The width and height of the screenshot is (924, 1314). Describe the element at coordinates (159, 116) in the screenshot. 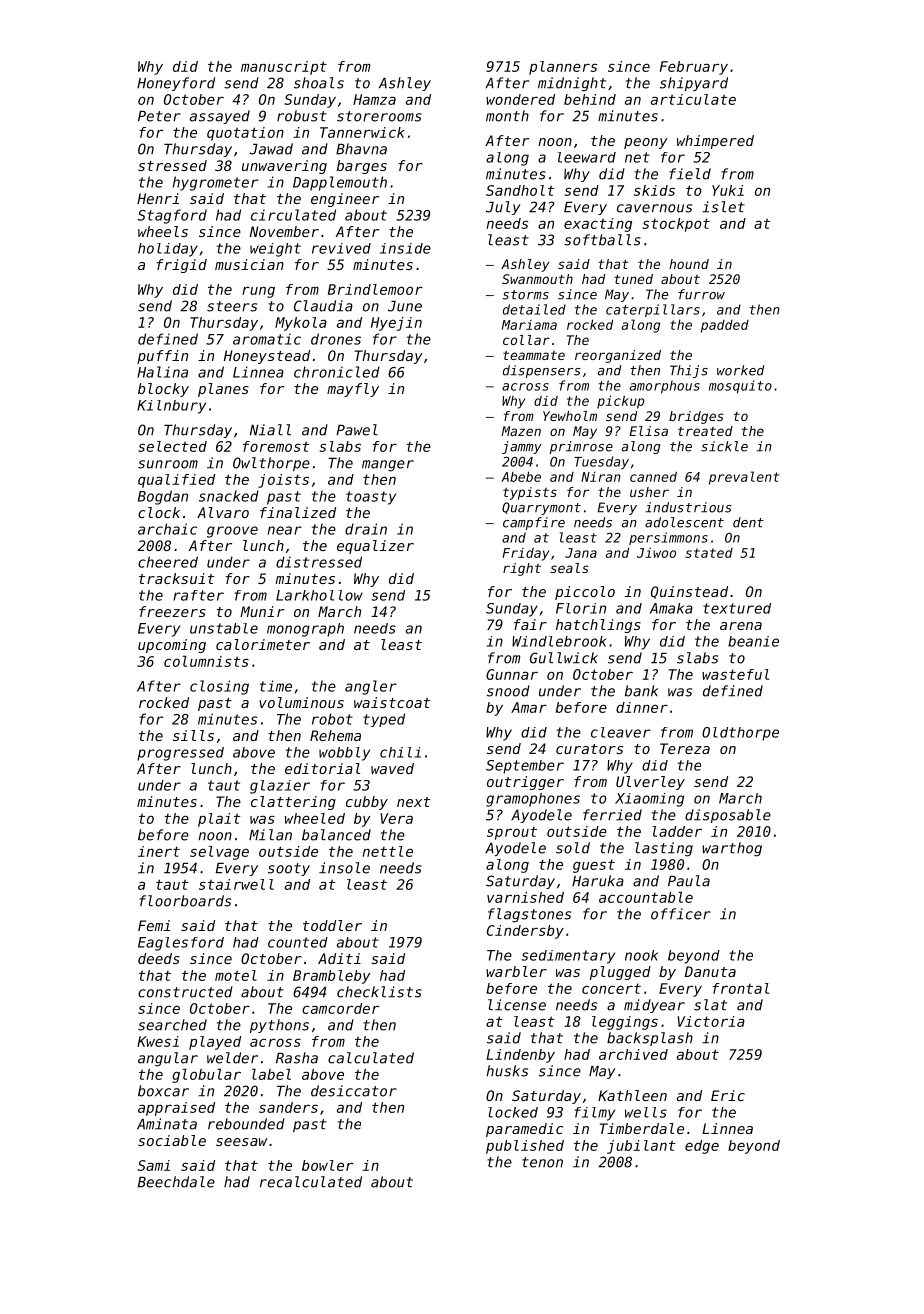

I see `Peter` at that location.
